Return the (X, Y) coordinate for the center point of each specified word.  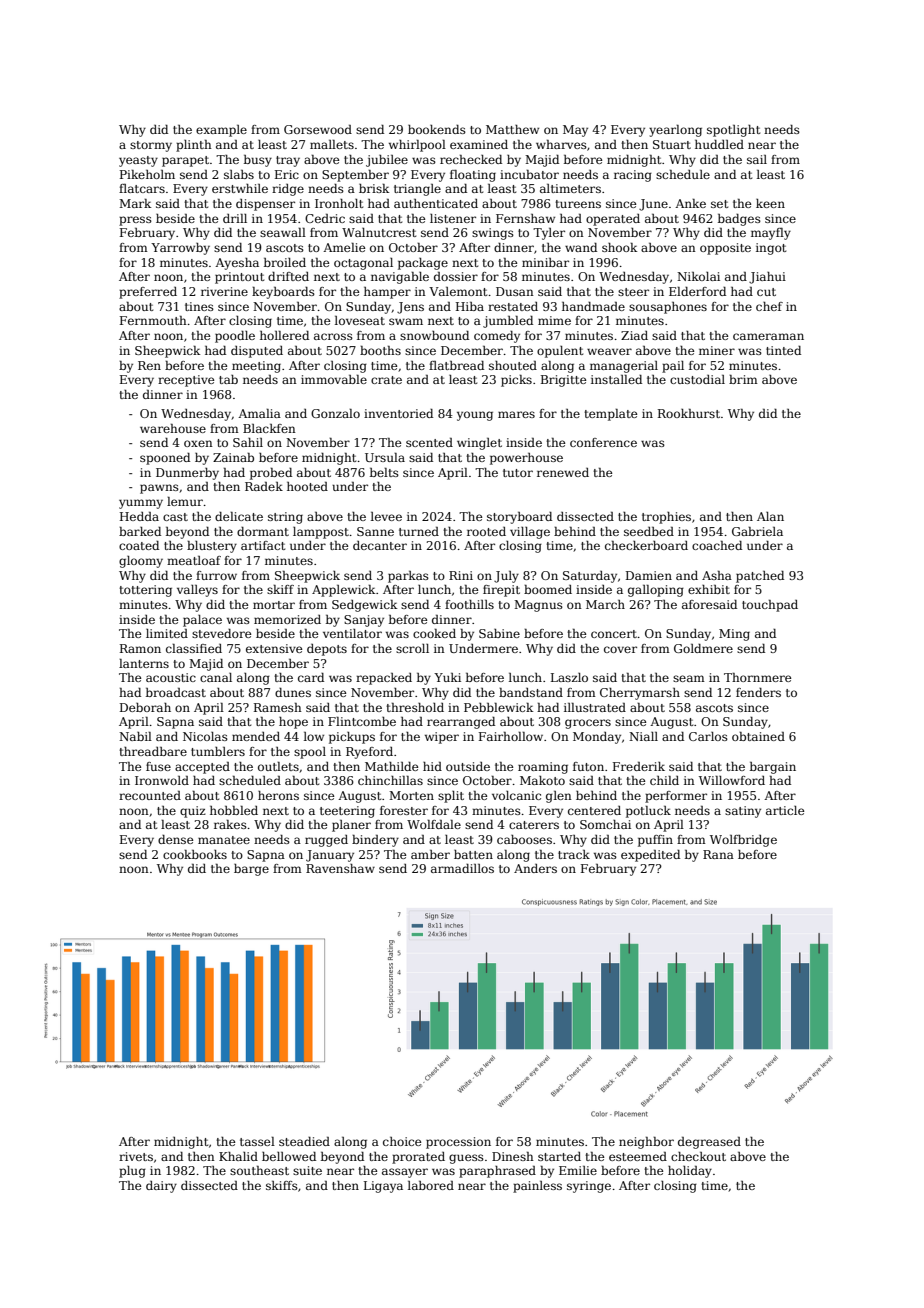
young (475, 416)
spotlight (733, 131)
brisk (374, 188)
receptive (186, 381)
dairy (161, 1187)
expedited (650, 856)
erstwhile (240, 188)
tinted (783, 350)
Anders (535, 868)
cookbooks (195, 854)
